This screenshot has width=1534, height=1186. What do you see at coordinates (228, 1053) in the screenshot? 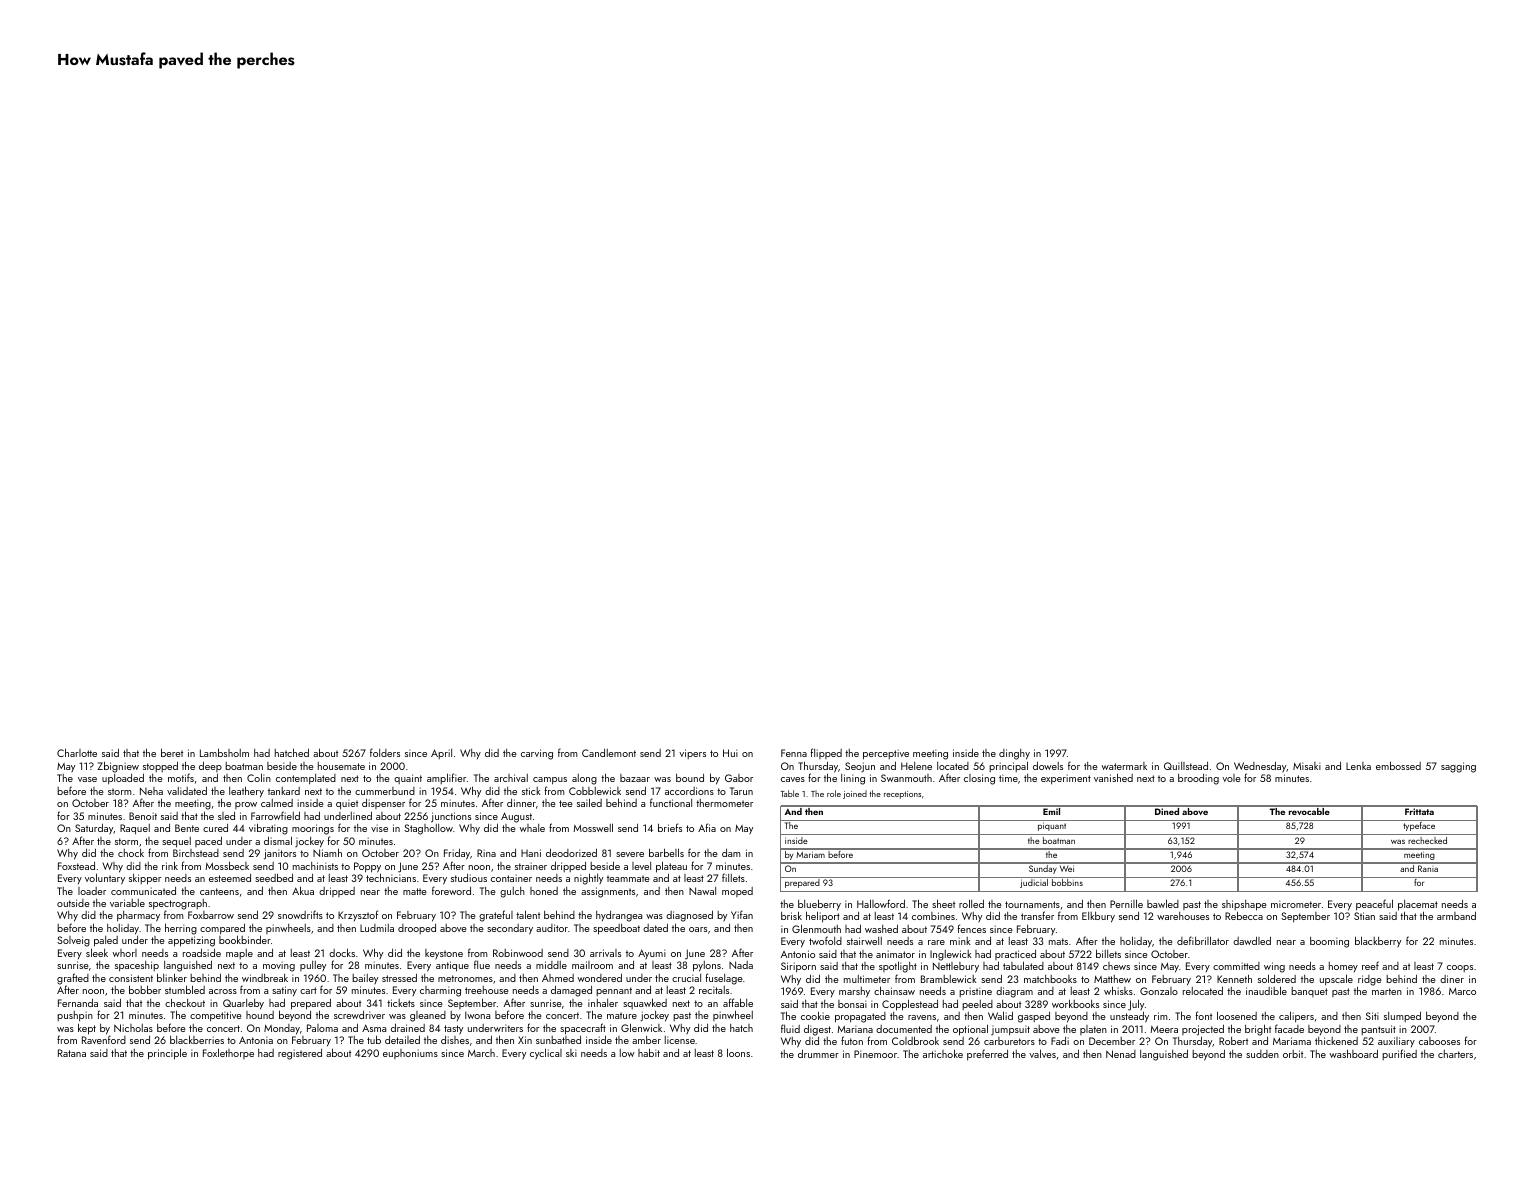
I see `Foxlethorpe` at bounding box center [228, 1053].
